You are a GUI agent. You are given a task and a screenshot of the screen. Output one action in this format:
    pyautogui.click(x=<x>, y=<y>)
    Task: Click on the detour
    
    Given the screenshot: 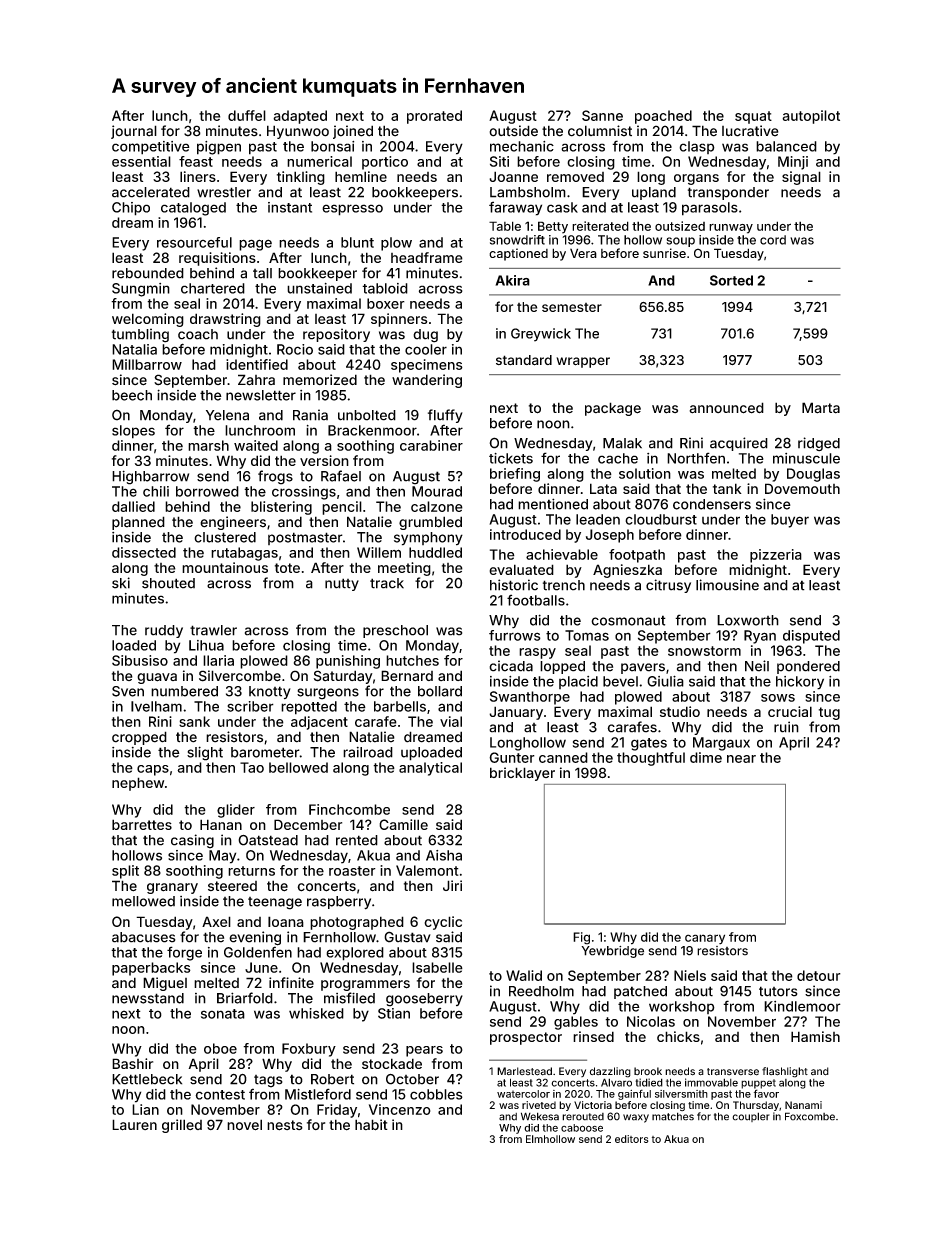 What is the action you would take?
    pyautogui.click(x=819, y=975)
